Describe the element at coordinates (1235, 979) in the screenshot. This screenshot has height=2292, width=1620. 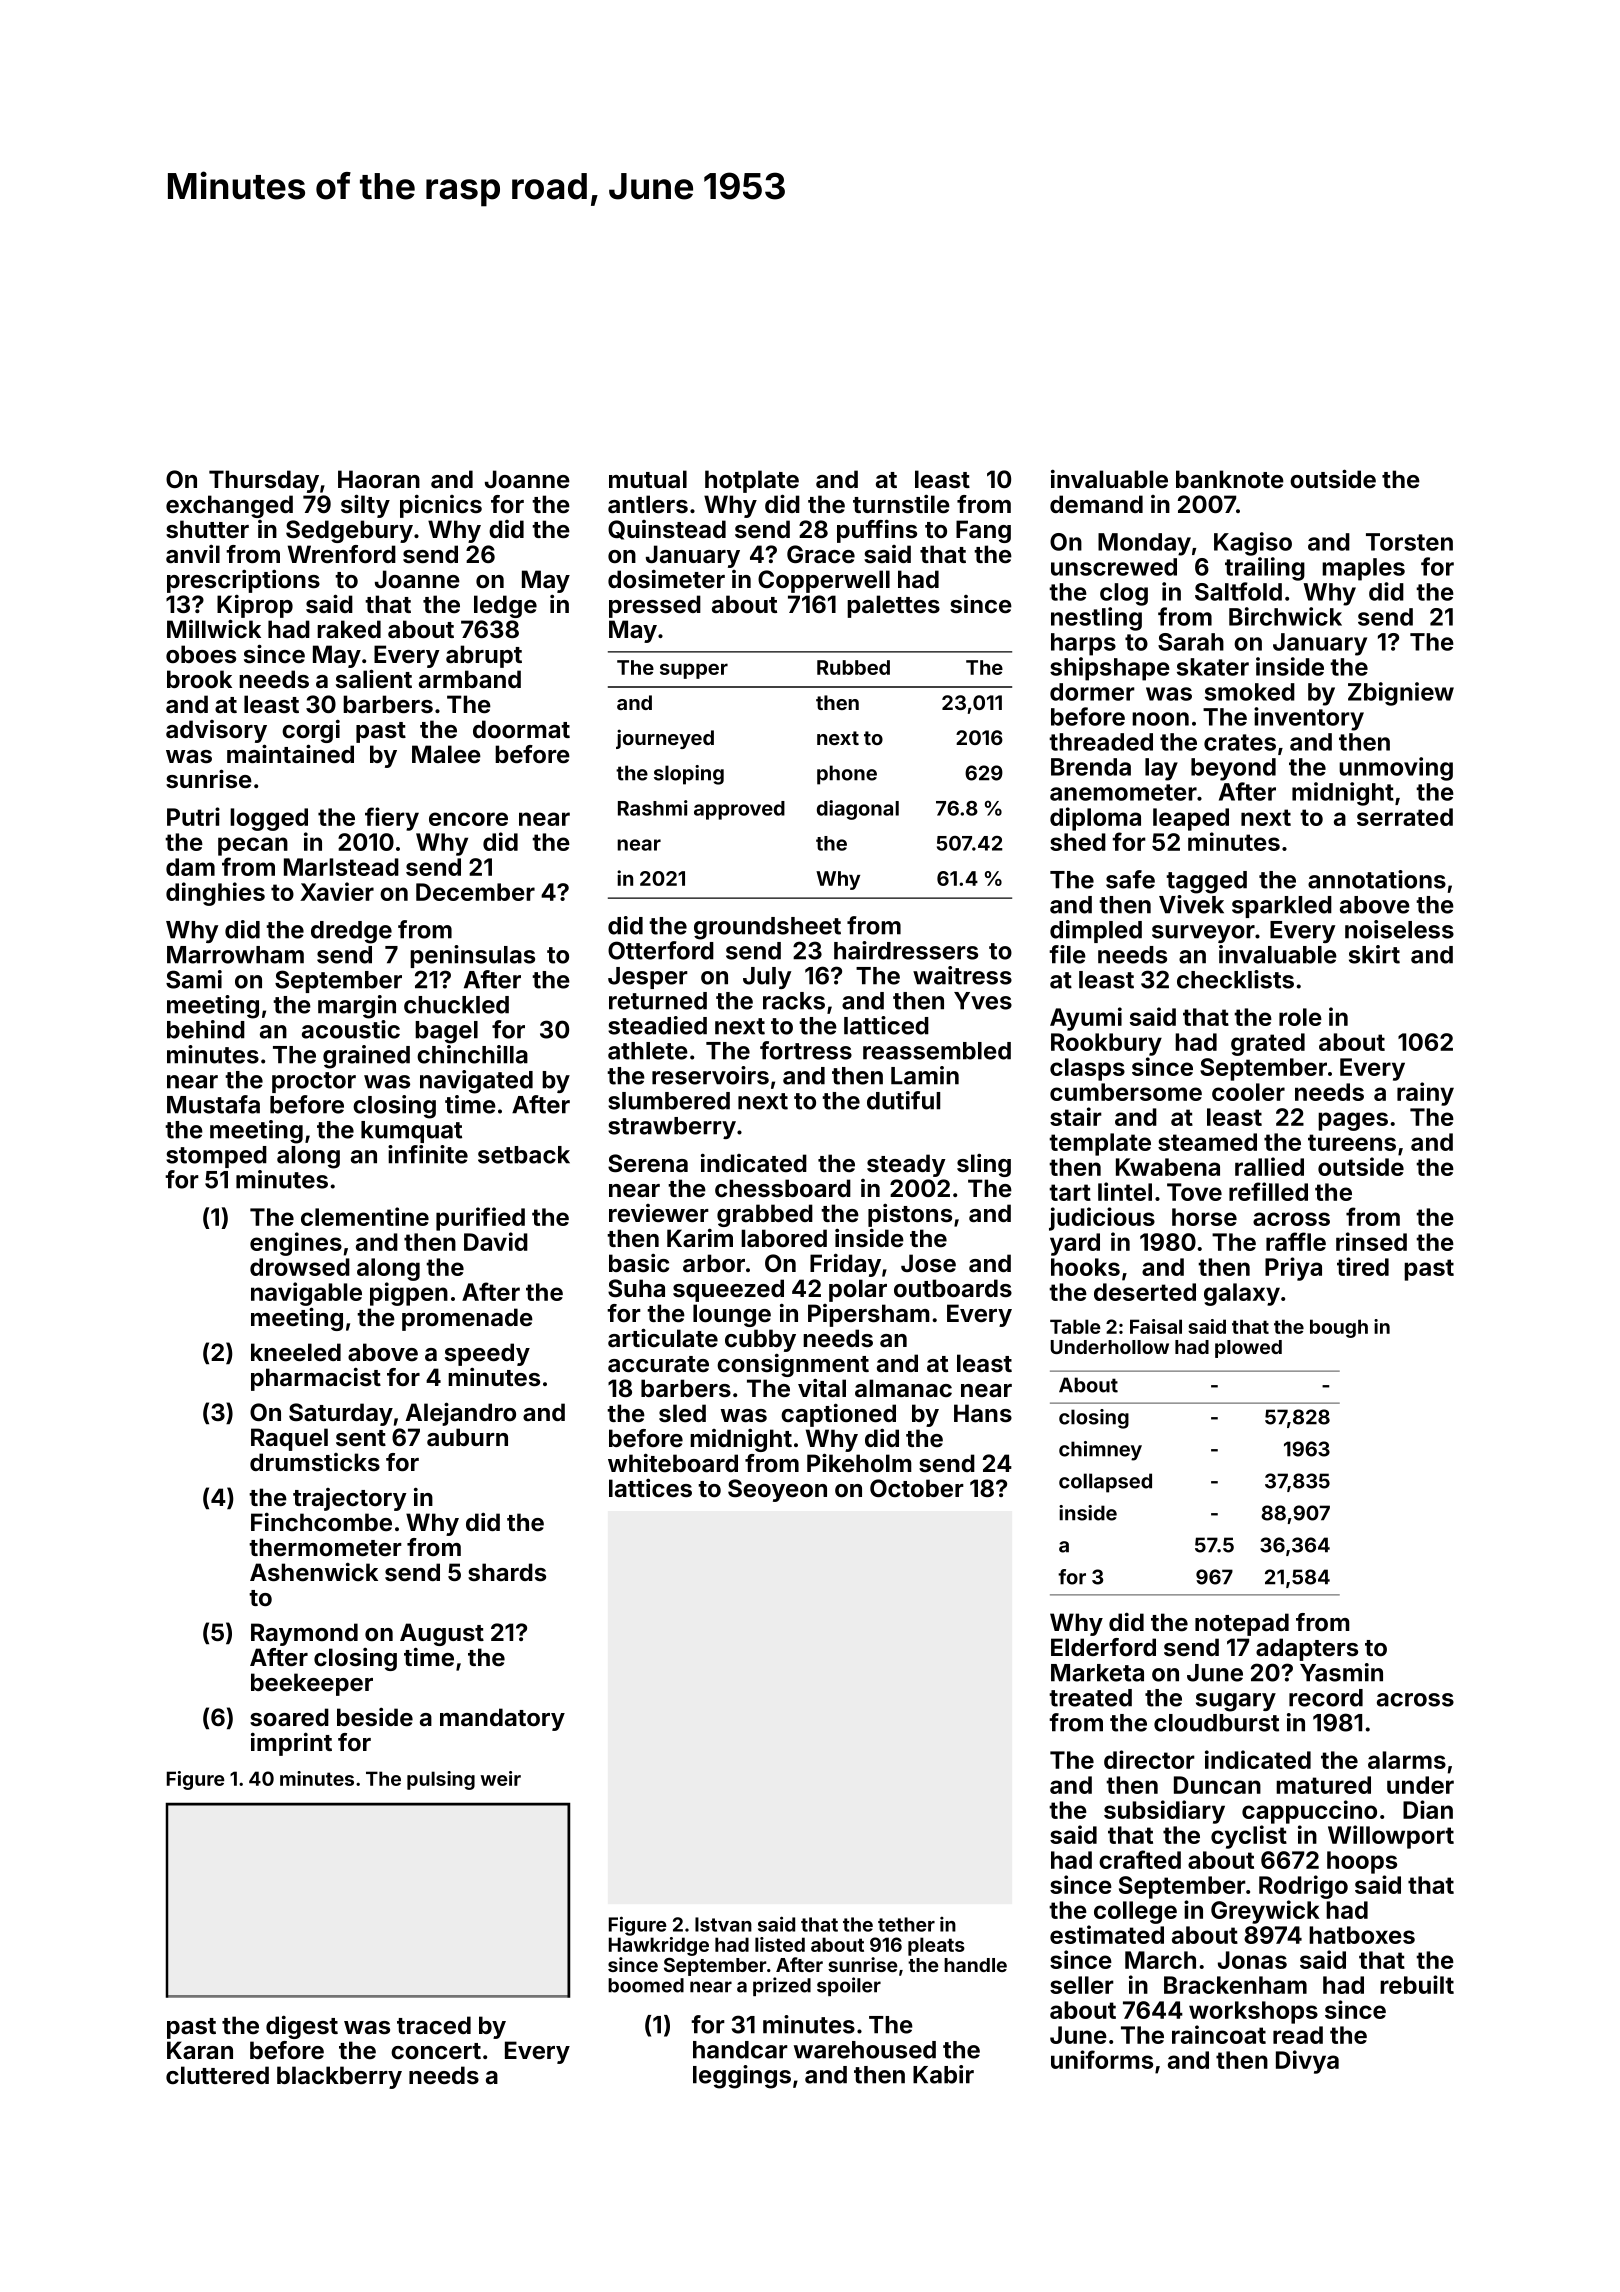
I see `checklists` at that location.
